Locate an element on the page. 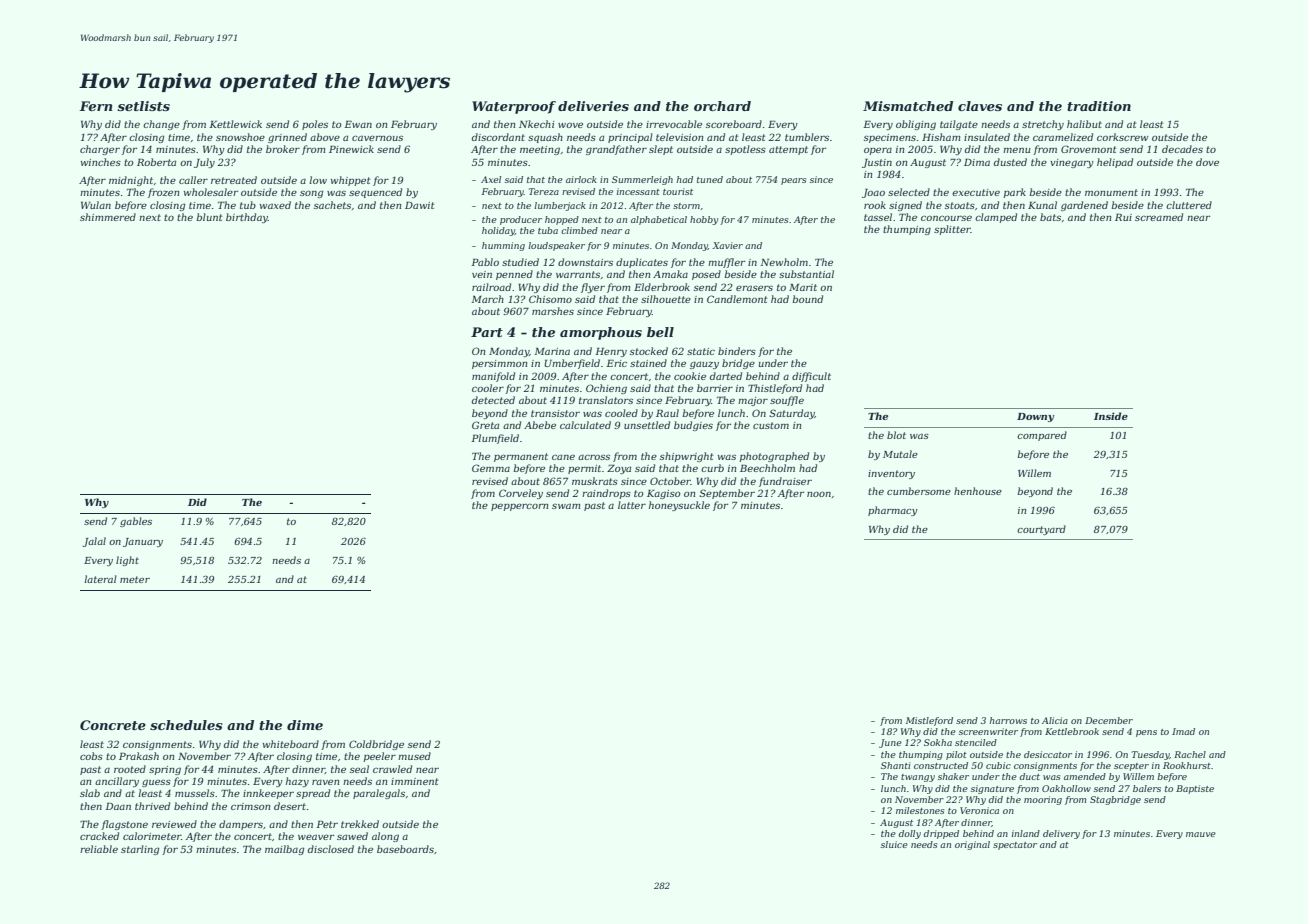 Image resolution: width=1308 pixels, height=924 pixels. honeysuckle is located at coordinates (679, 506).
